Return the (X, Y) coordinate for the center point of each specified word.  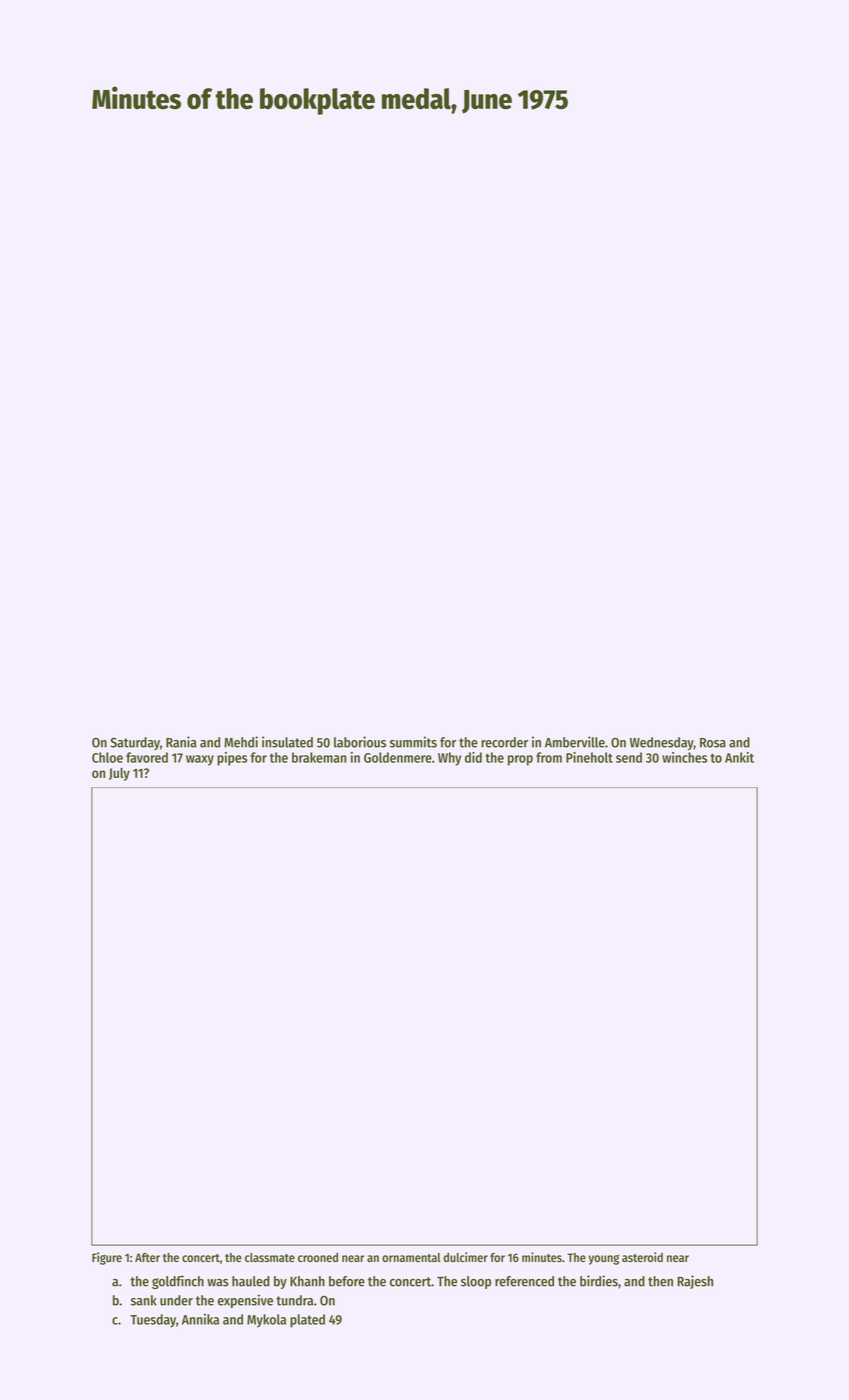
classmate (270, 1257)
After (147, 1257)
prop (520, 760)
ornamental (411, 1257)
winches (684, 757)
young (603, 1260)
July (119, 774)
